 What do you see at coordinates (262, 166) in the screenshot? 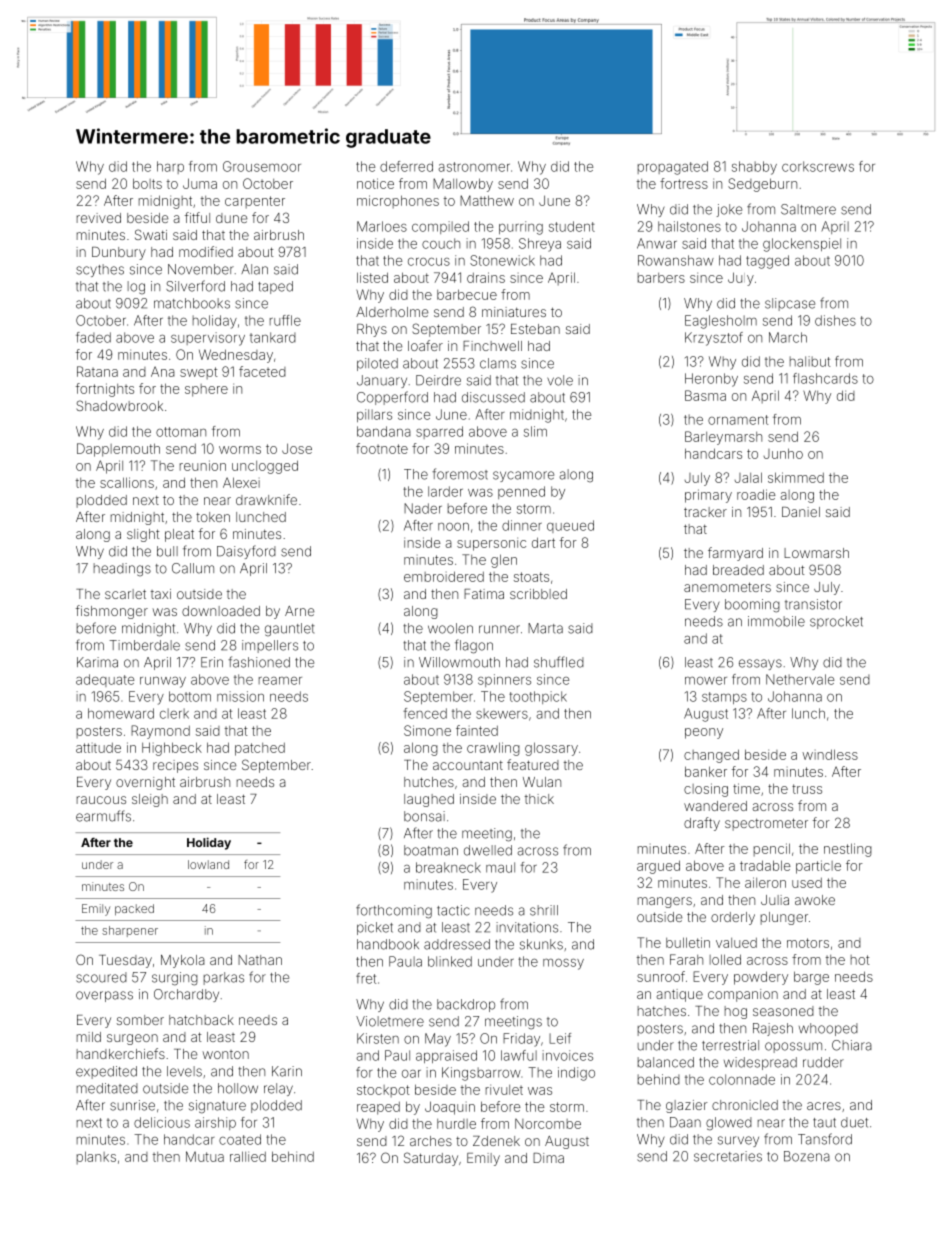
I see `Grousemoor` at bounding box center [262, 166].
